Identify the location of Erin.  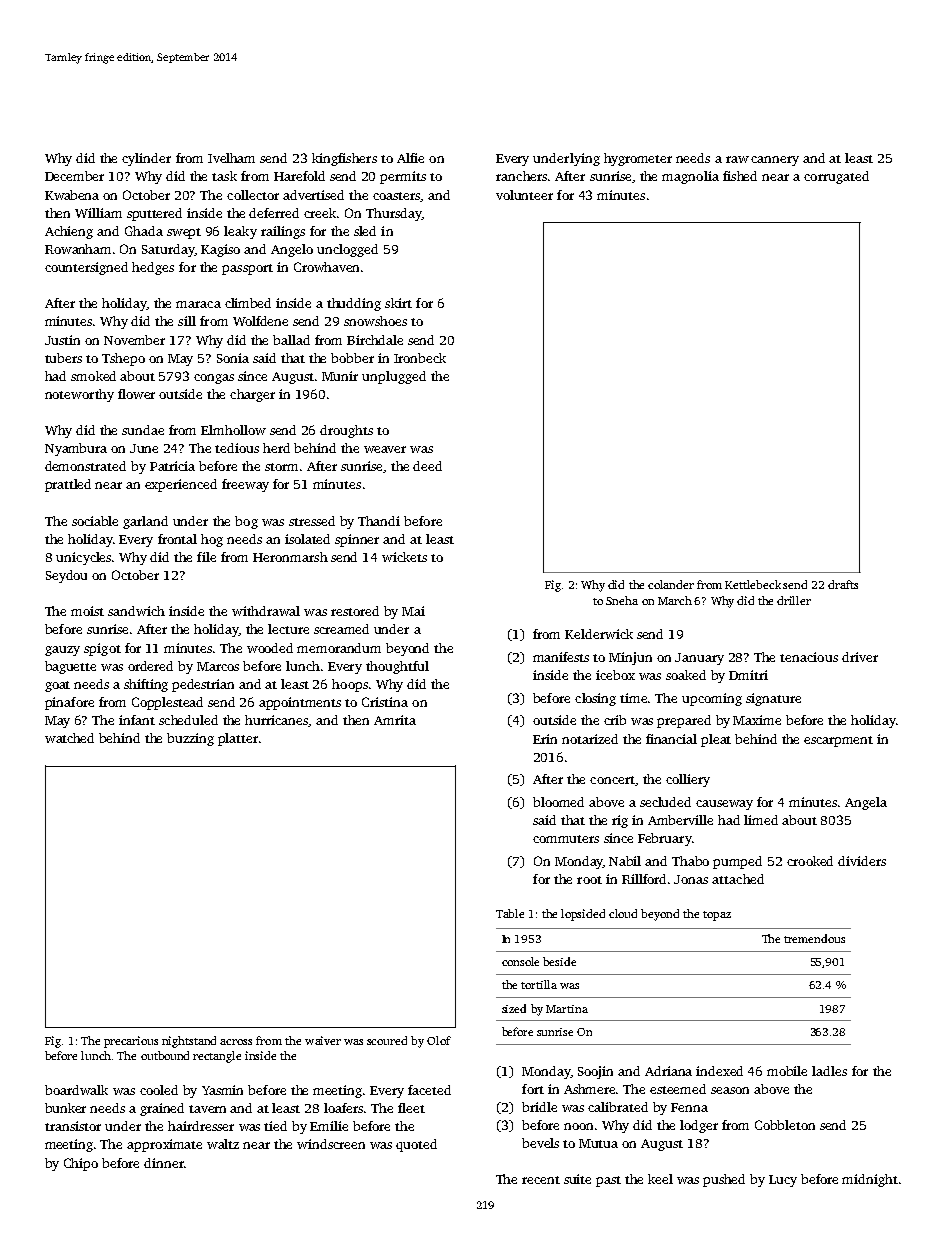
(545, 739).
